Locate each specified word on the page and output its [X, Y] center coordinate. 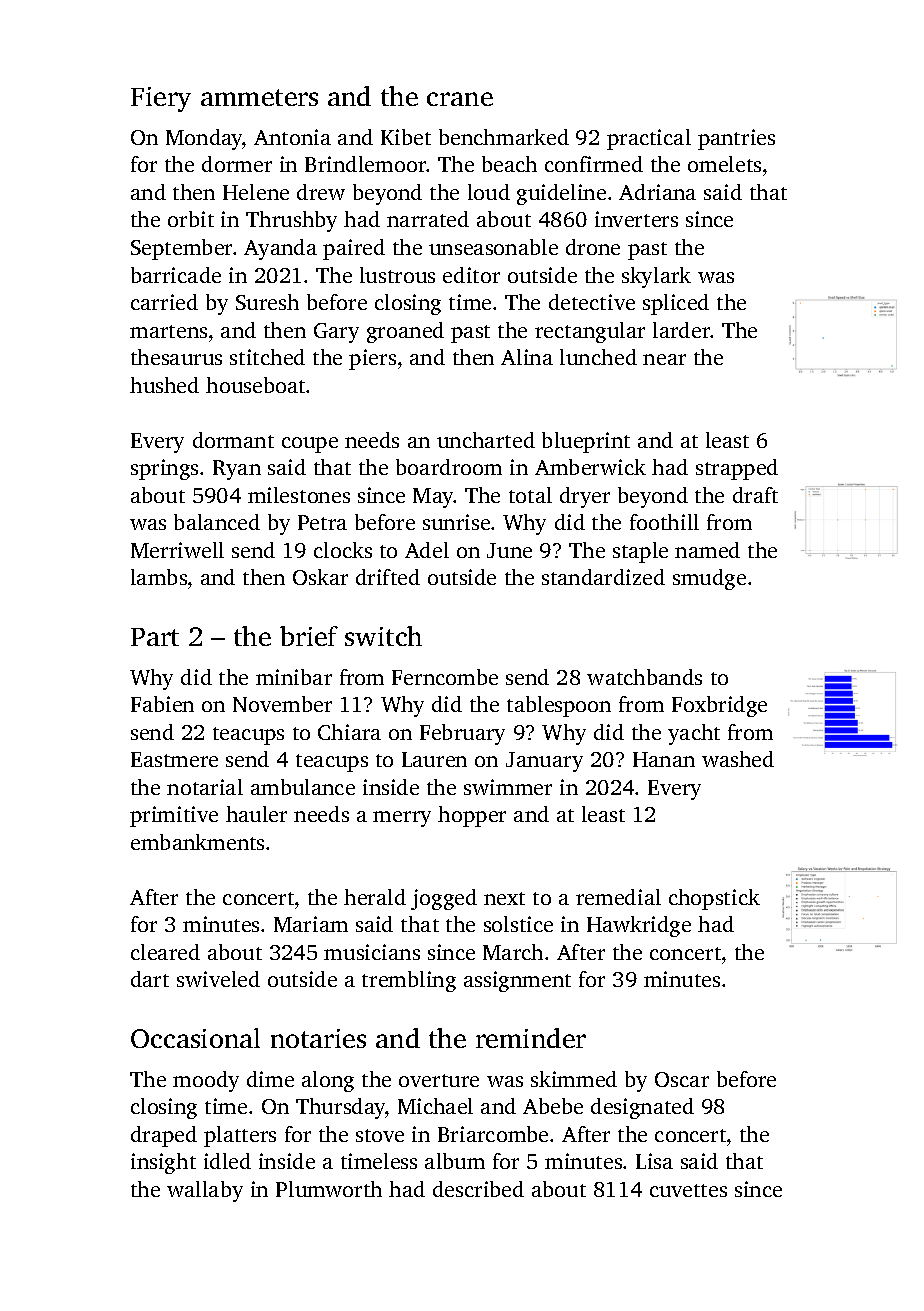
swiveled [218, 979]
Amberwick [590, 467]
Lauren [434, 759]
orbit [191, 219]
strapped [737, 469]
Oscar [682, 1079]
